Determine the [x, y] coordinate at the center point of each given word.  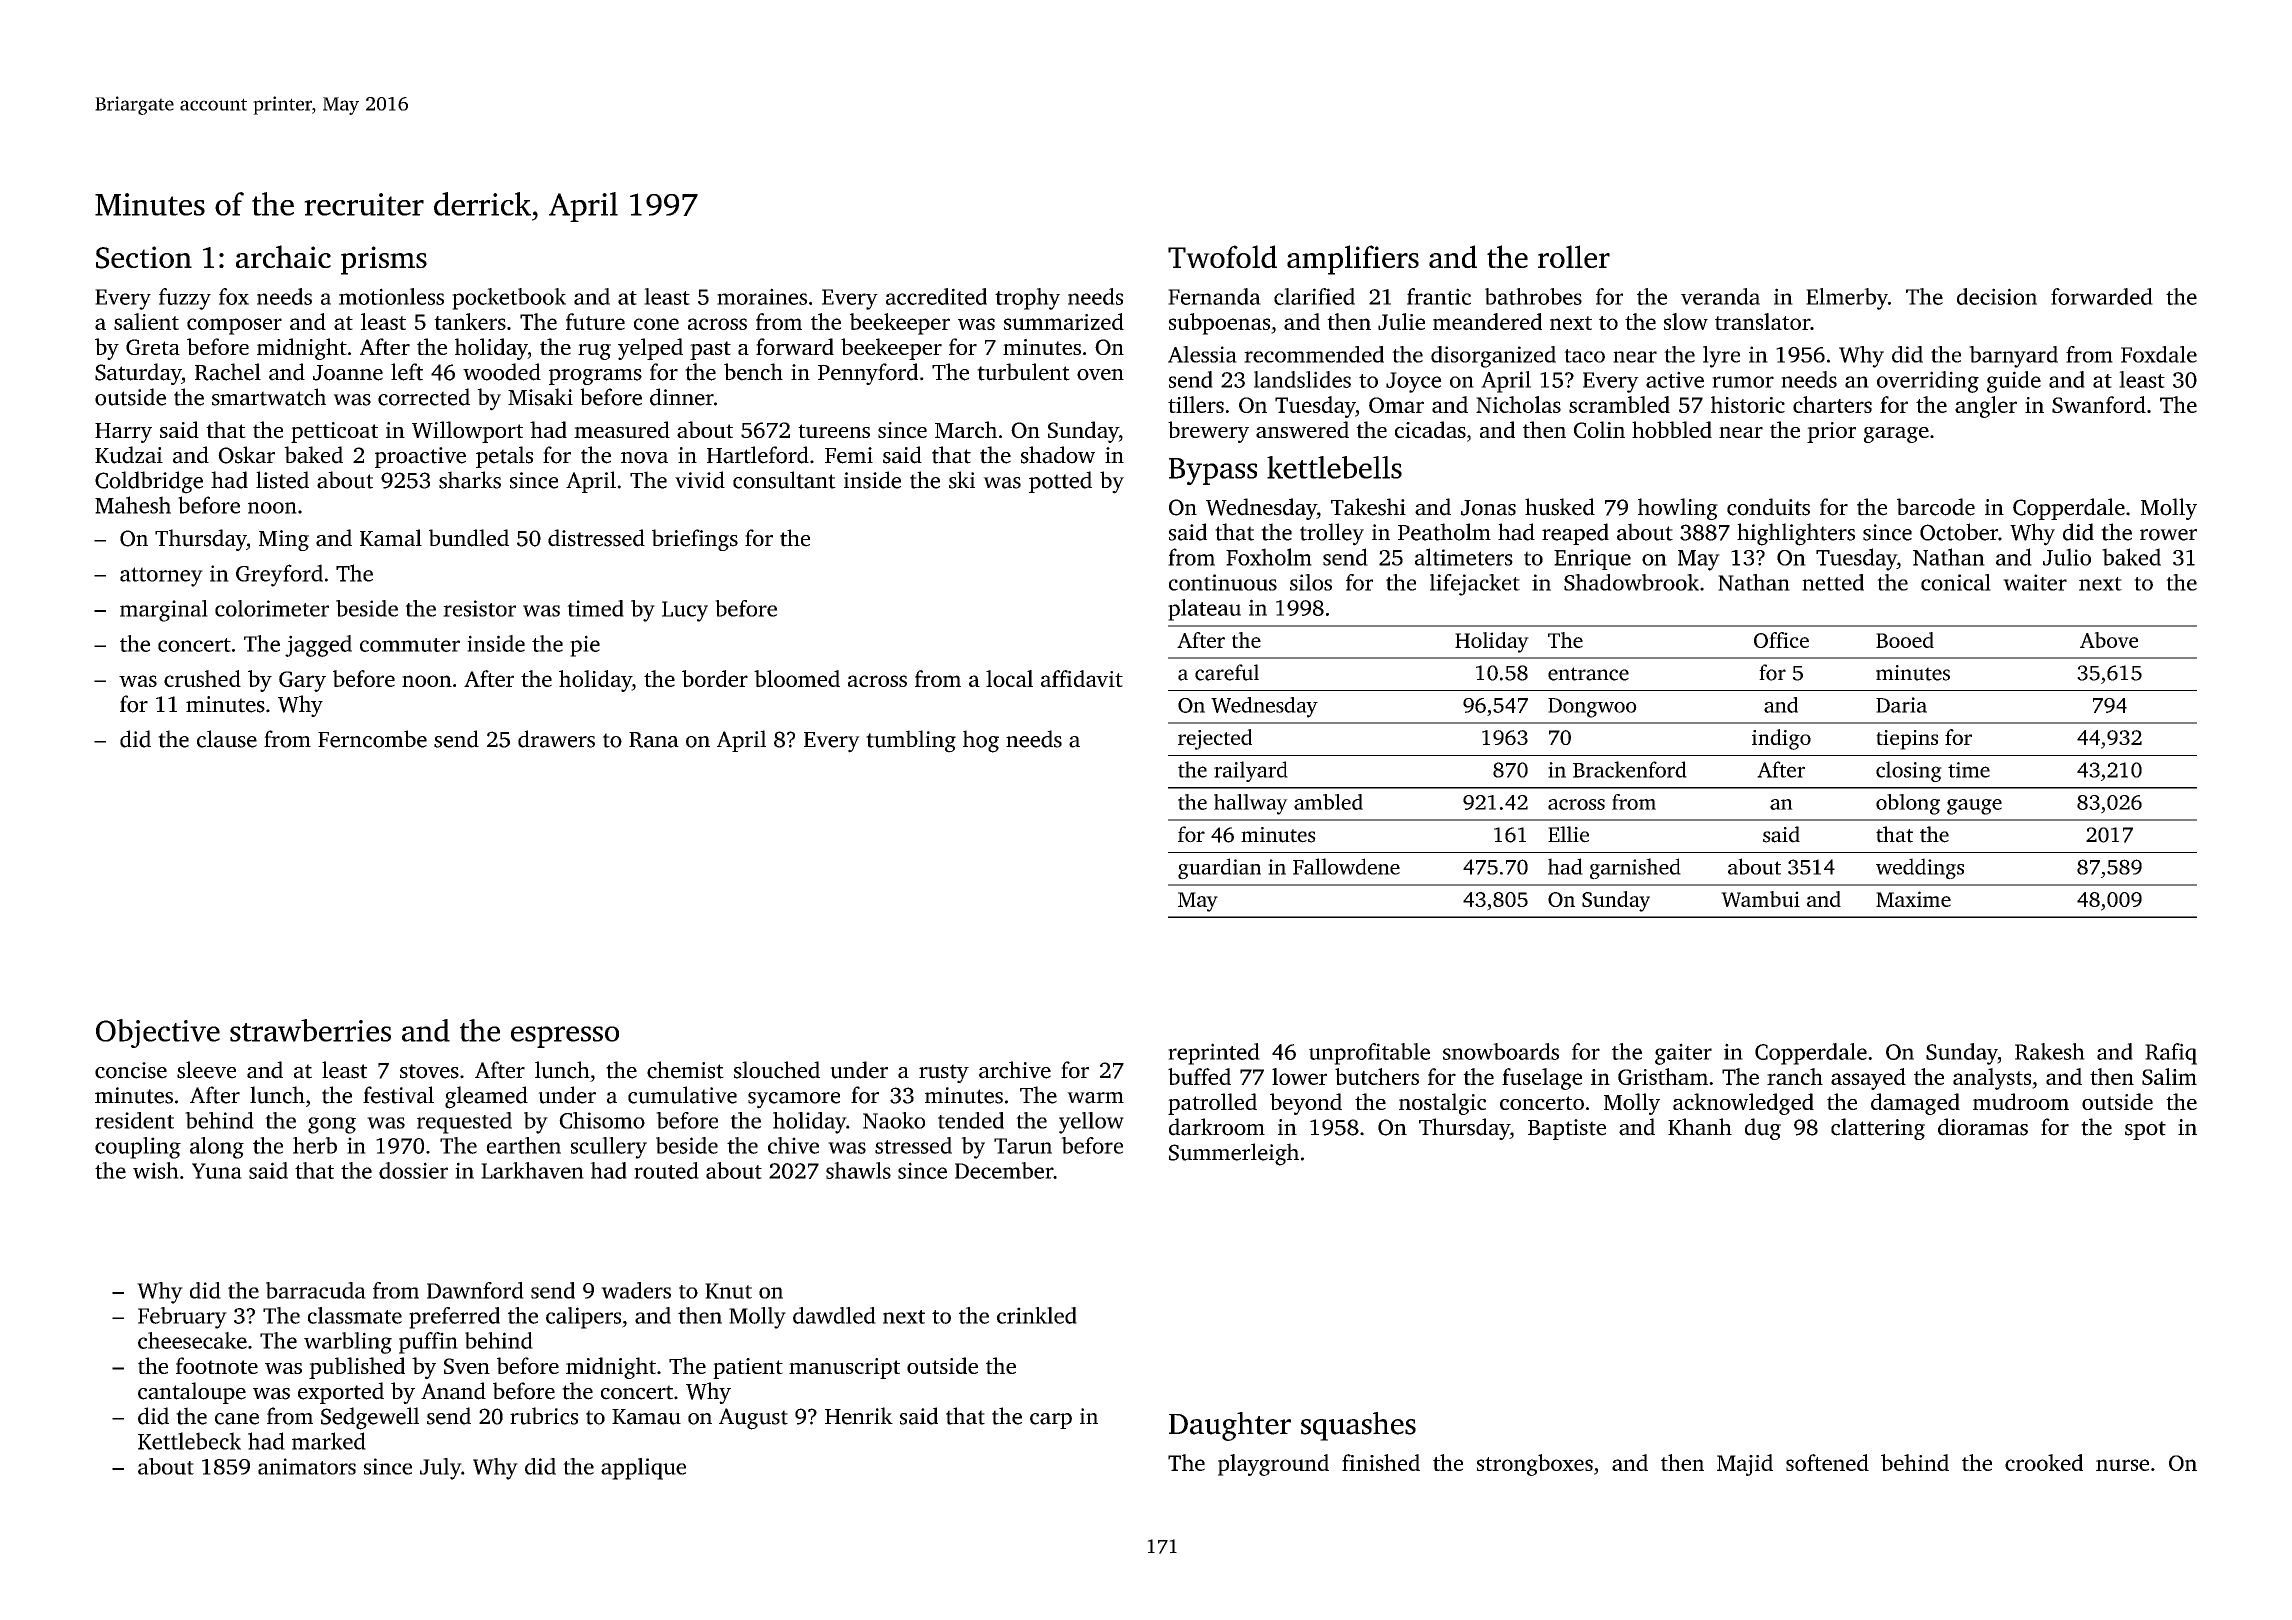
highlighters [1796, 534]
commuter [410, 645]
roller [1574, 256]
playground [1273, 1465]
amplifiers [1353, 260]
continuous [1223, 582]
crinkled [1037, 1315]
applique [643, 1469]
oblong [1908, 804]
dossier [413, 1170]
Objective [158, 1033]
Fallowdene [1346, 866]
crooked [2044, 1462]
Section [144, 257]
